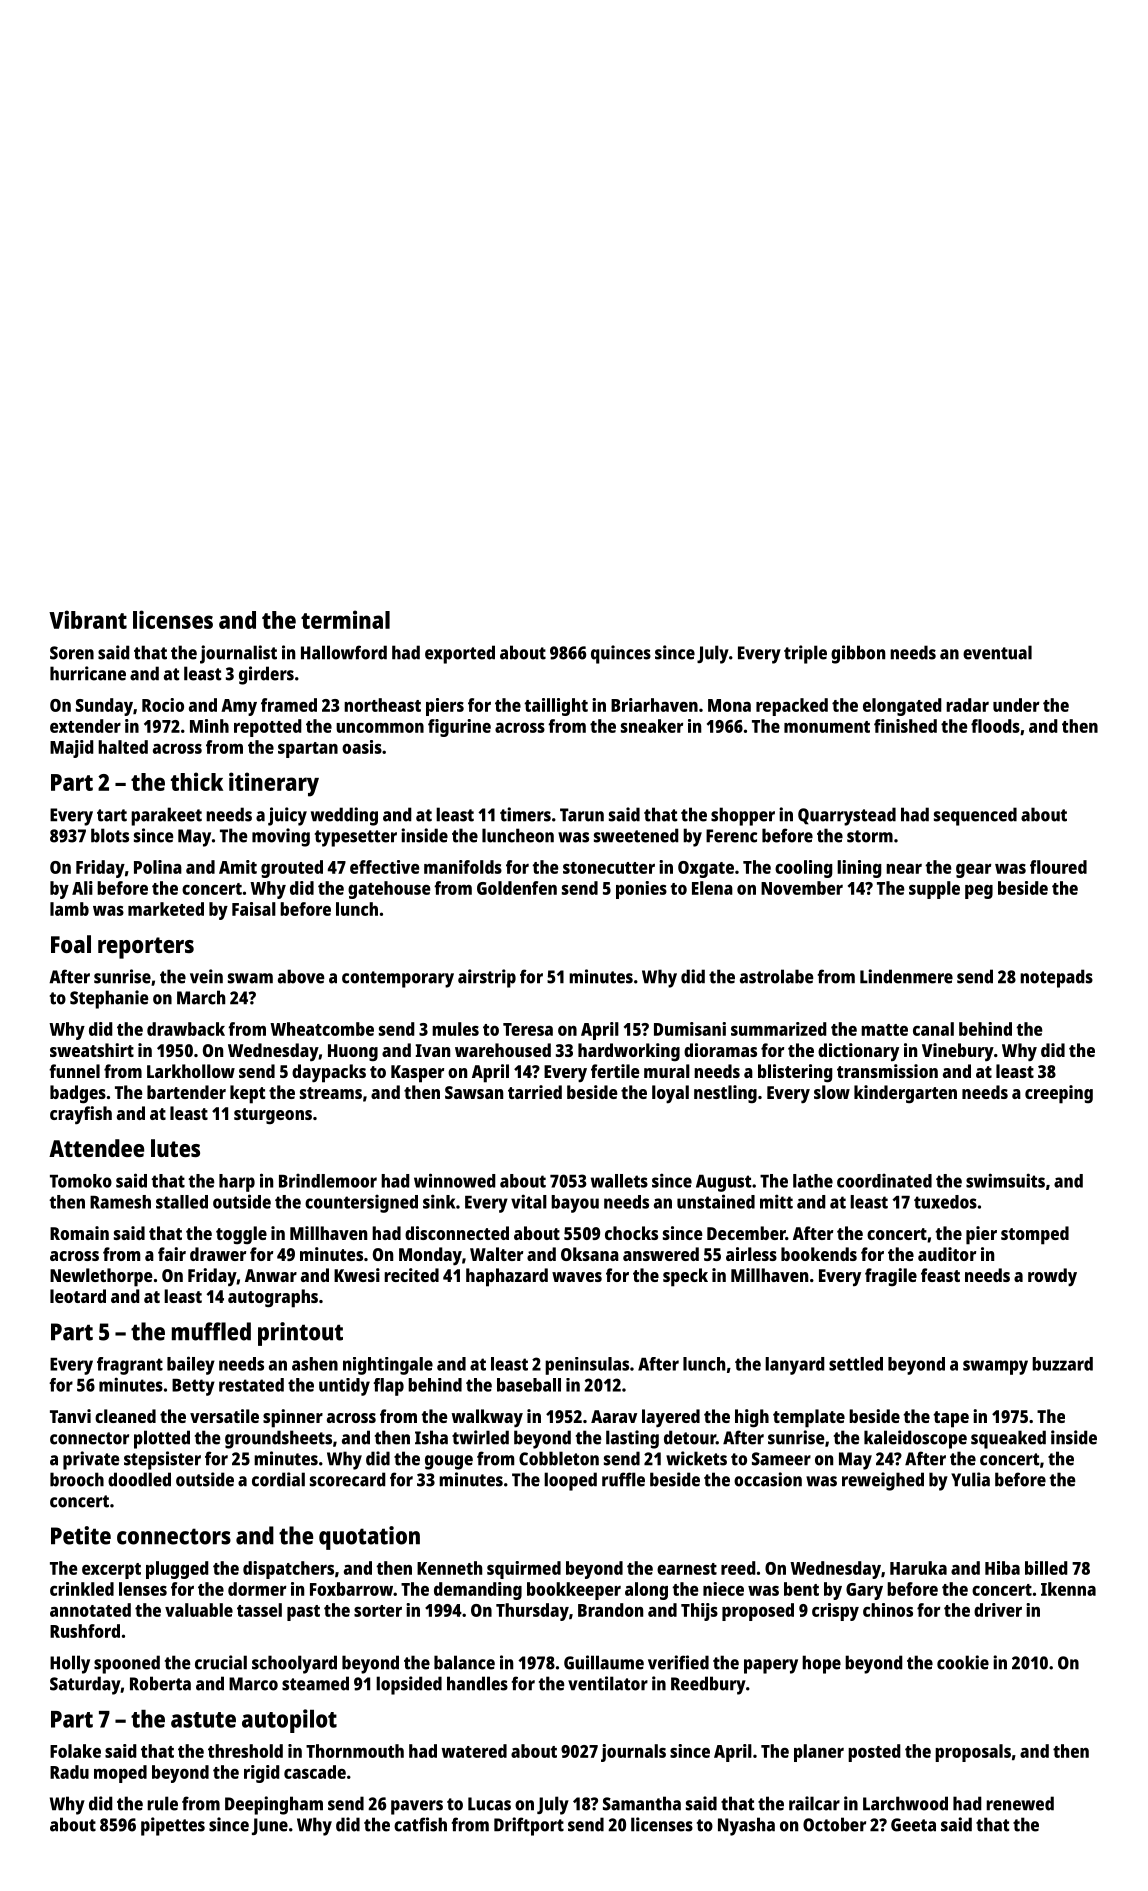 The width and height of the screenshot is (1148, 1891). What do you see at coordinates (69, 909) in the screenshot?
I see `lamb` at bounding box center [69, 909].
